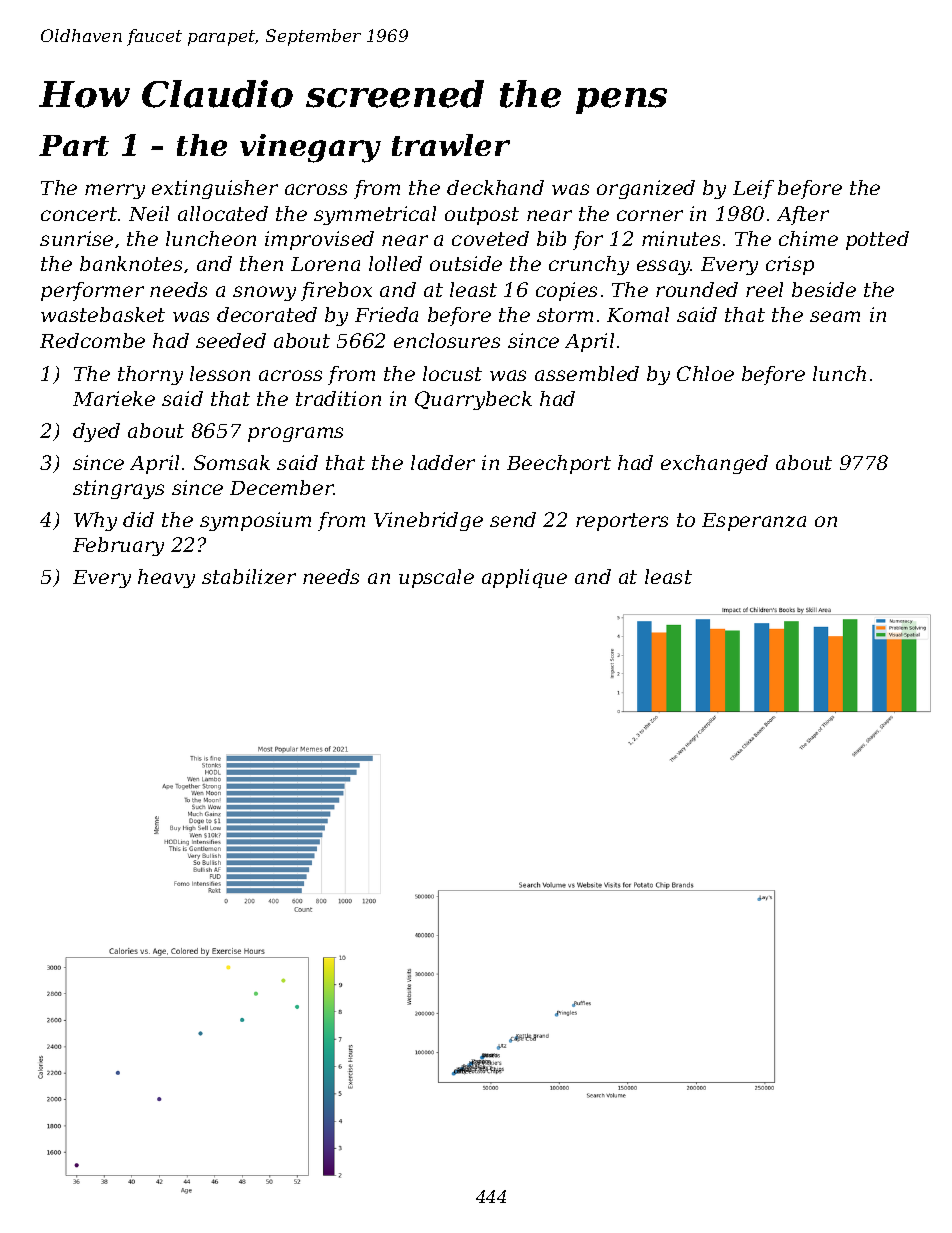 This document has height=1233, width=952. What do you see at coordinates (231, 340) in the document?
I see `seeded` at bounding box center [231, 340].
